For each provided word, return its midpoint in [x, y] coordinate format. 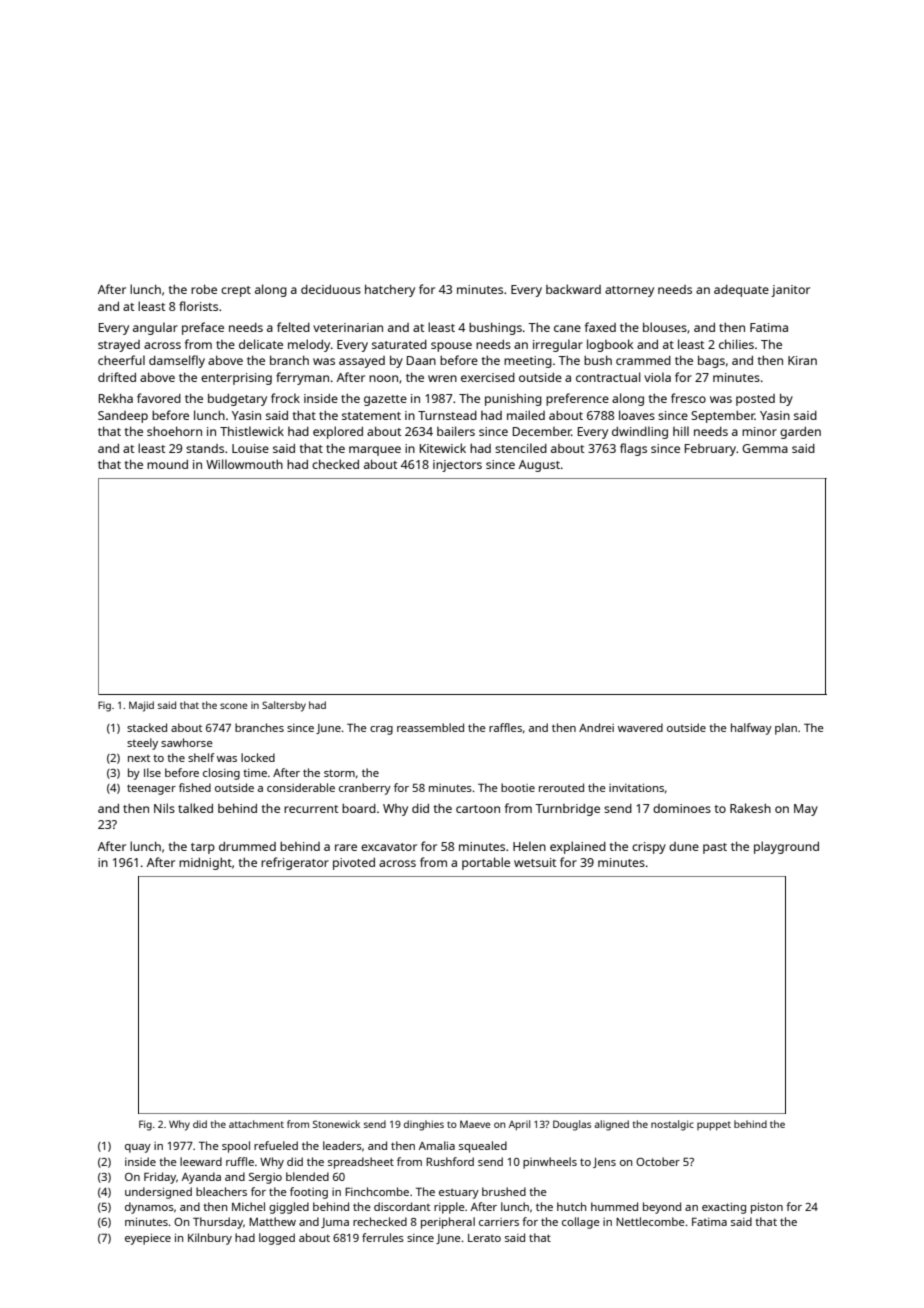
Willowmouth [244, 464]
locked [258, 757]
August [539, 466]
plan [786, 729]
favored [159, 398]
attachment [256, 1124]
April [519, 1125]
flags [633, 449]
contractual [608, 377]
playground [786, 847]
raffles [505, 727]
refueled [276, 1145]
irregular [558, 345]
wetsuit [535, 862]
